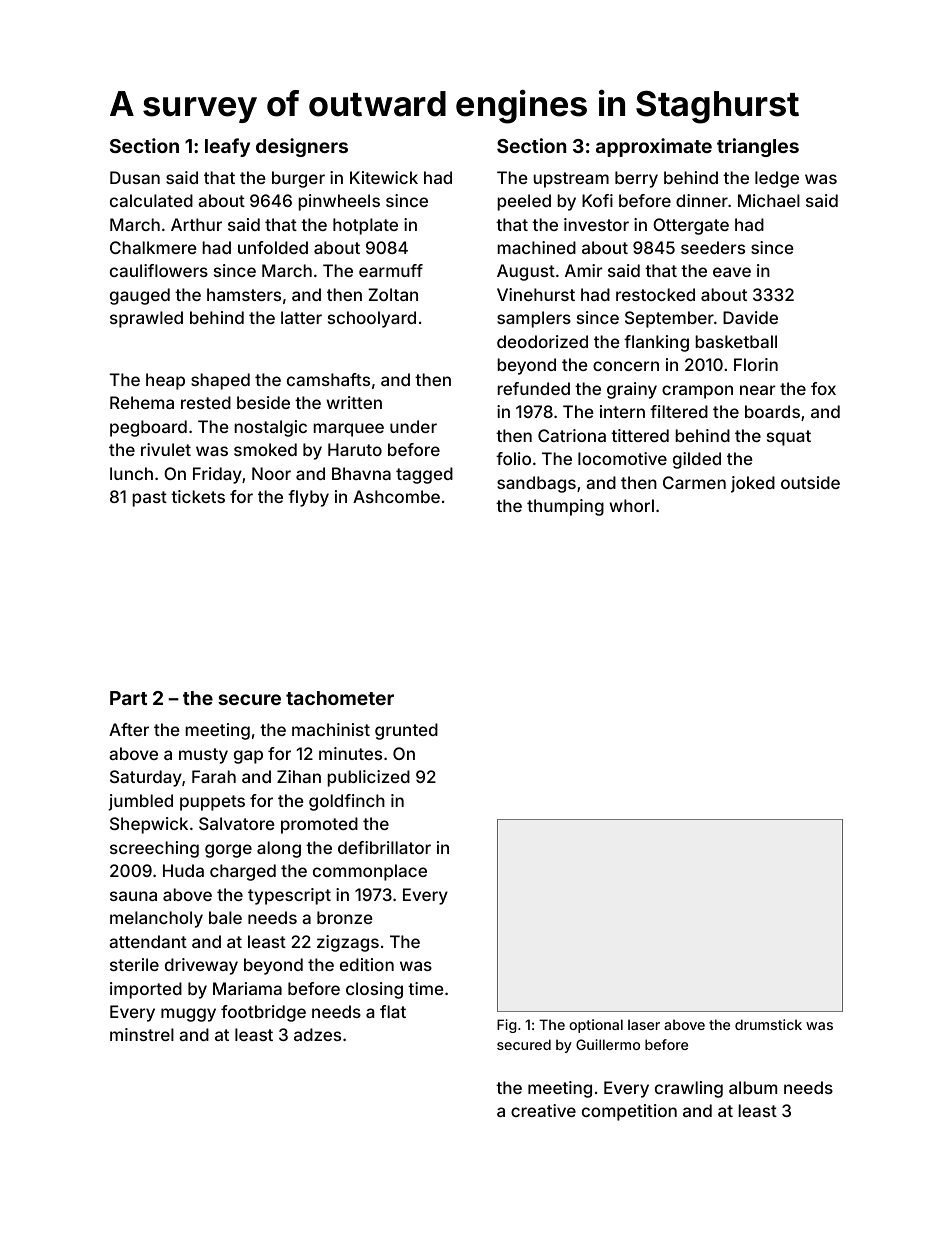  I want to click on laser, so click(644, 1024).
